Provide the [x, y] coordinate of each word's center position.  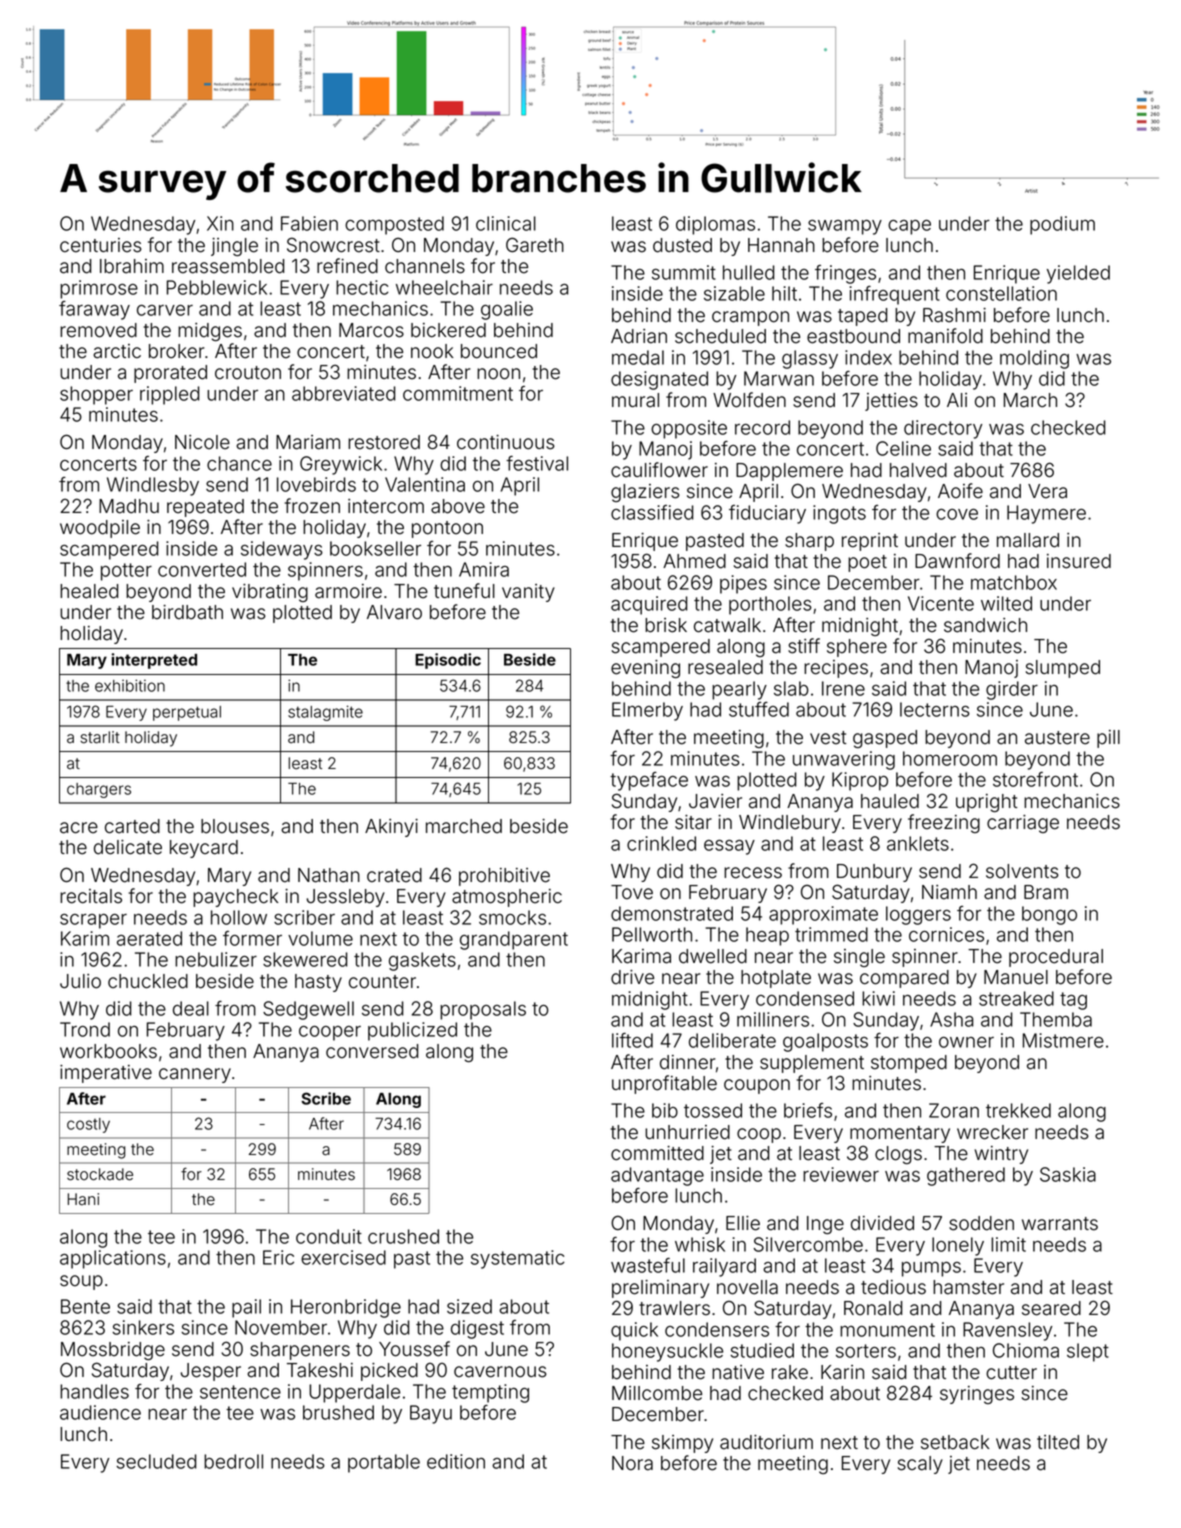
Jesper [210, 1372]
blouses [235, 826]
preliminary [660, 1289]
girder [1012, 690]
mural [635, 400]
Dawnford [957, 561]
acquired [649, 605]
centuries [101, 245]
